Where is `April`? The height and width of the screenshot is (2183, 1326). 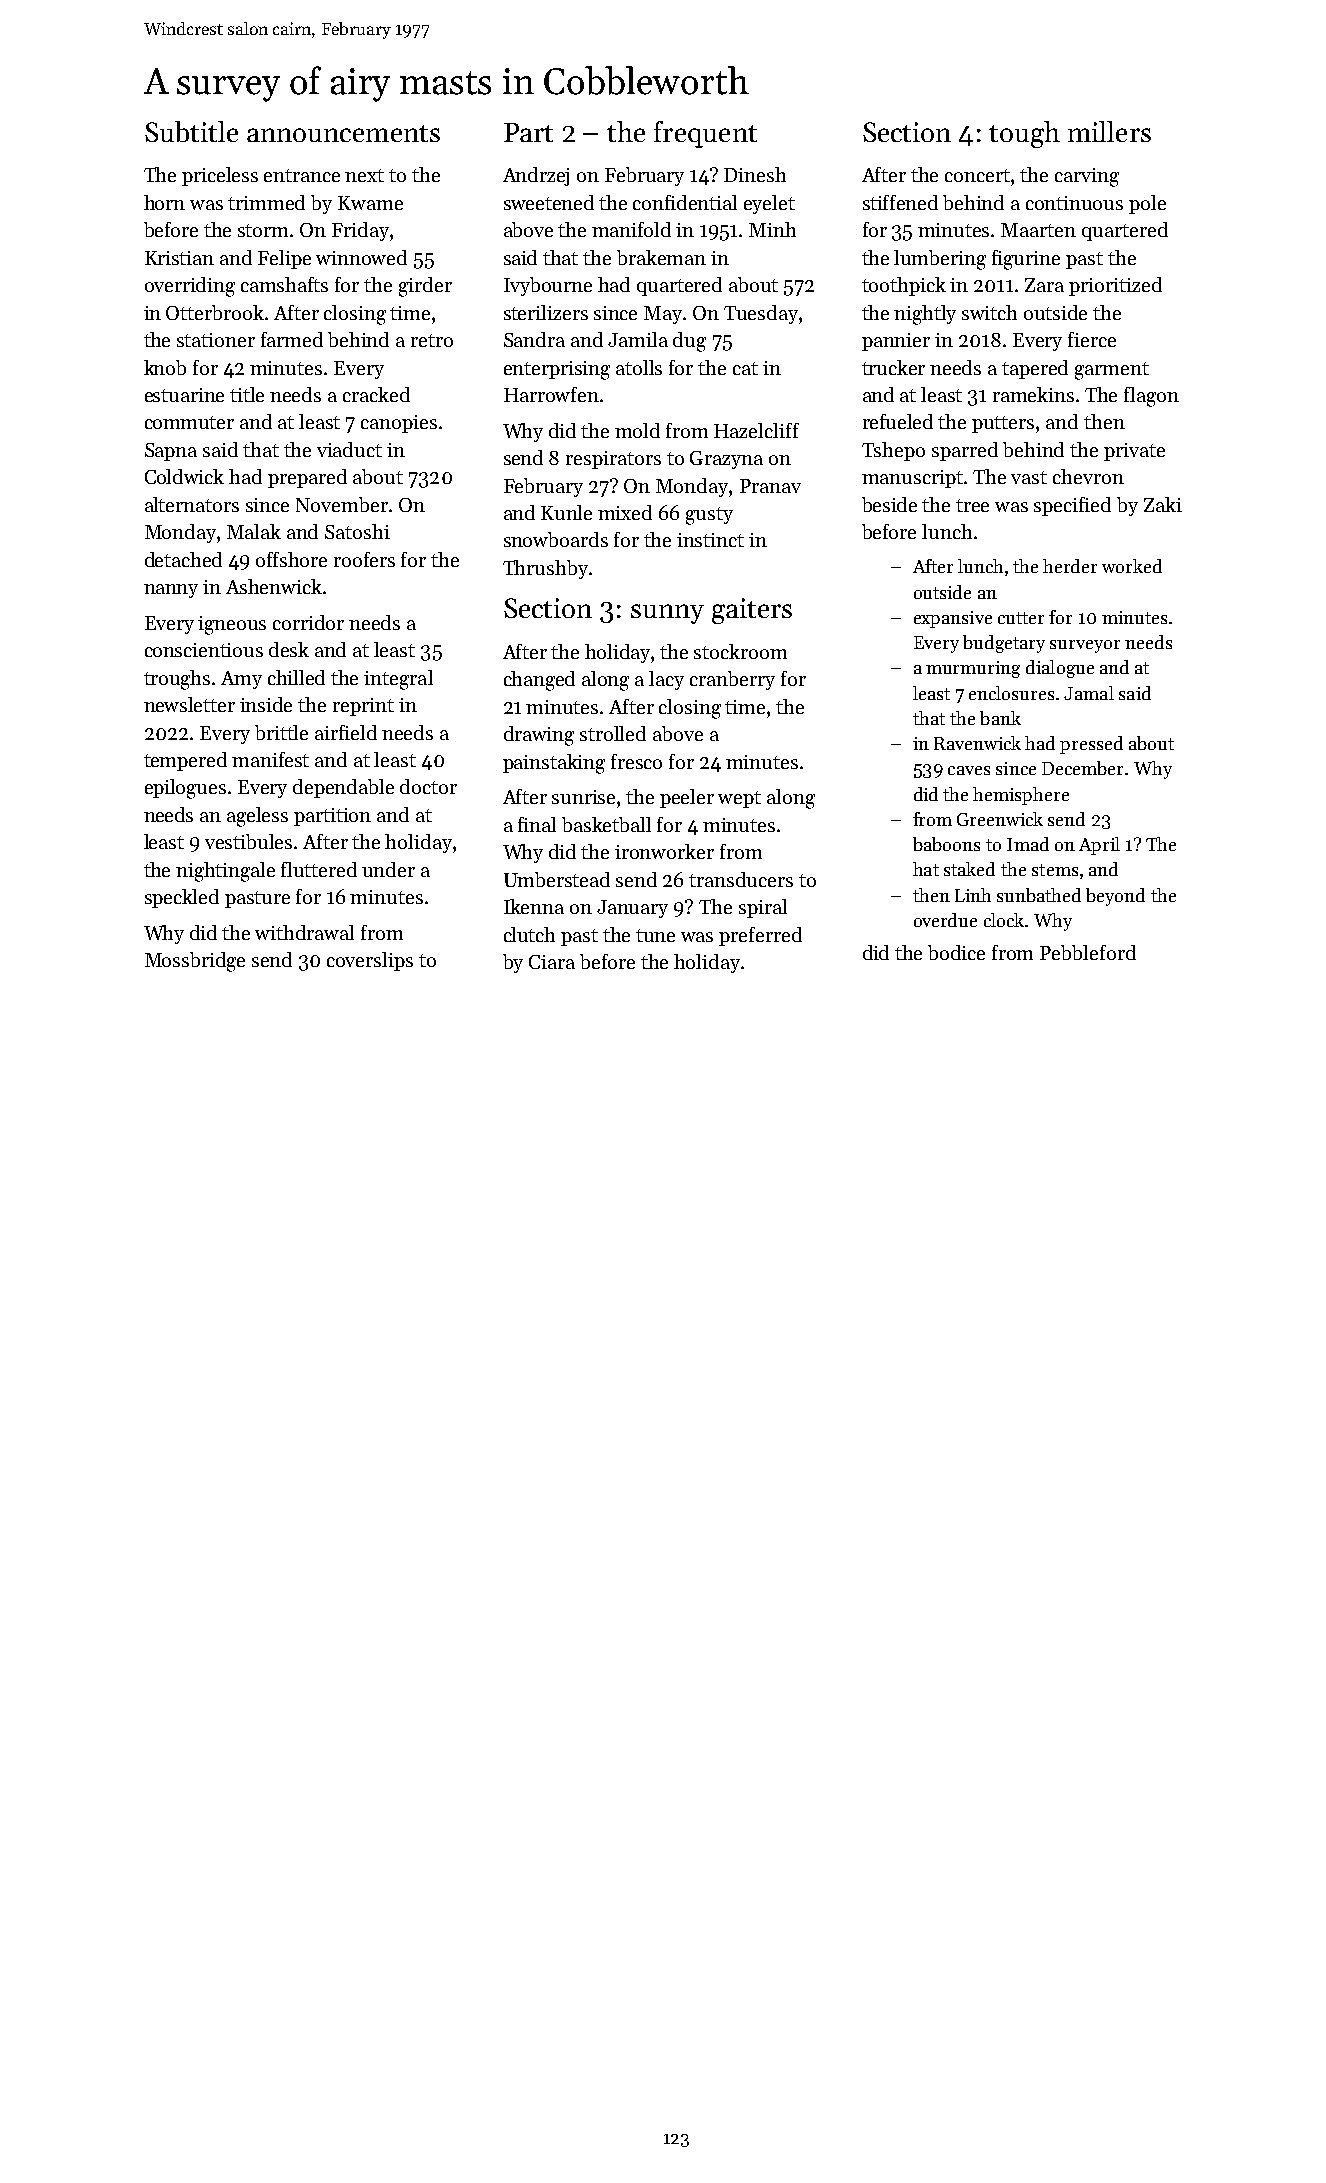
April is located at coordinates (1099, 846).
